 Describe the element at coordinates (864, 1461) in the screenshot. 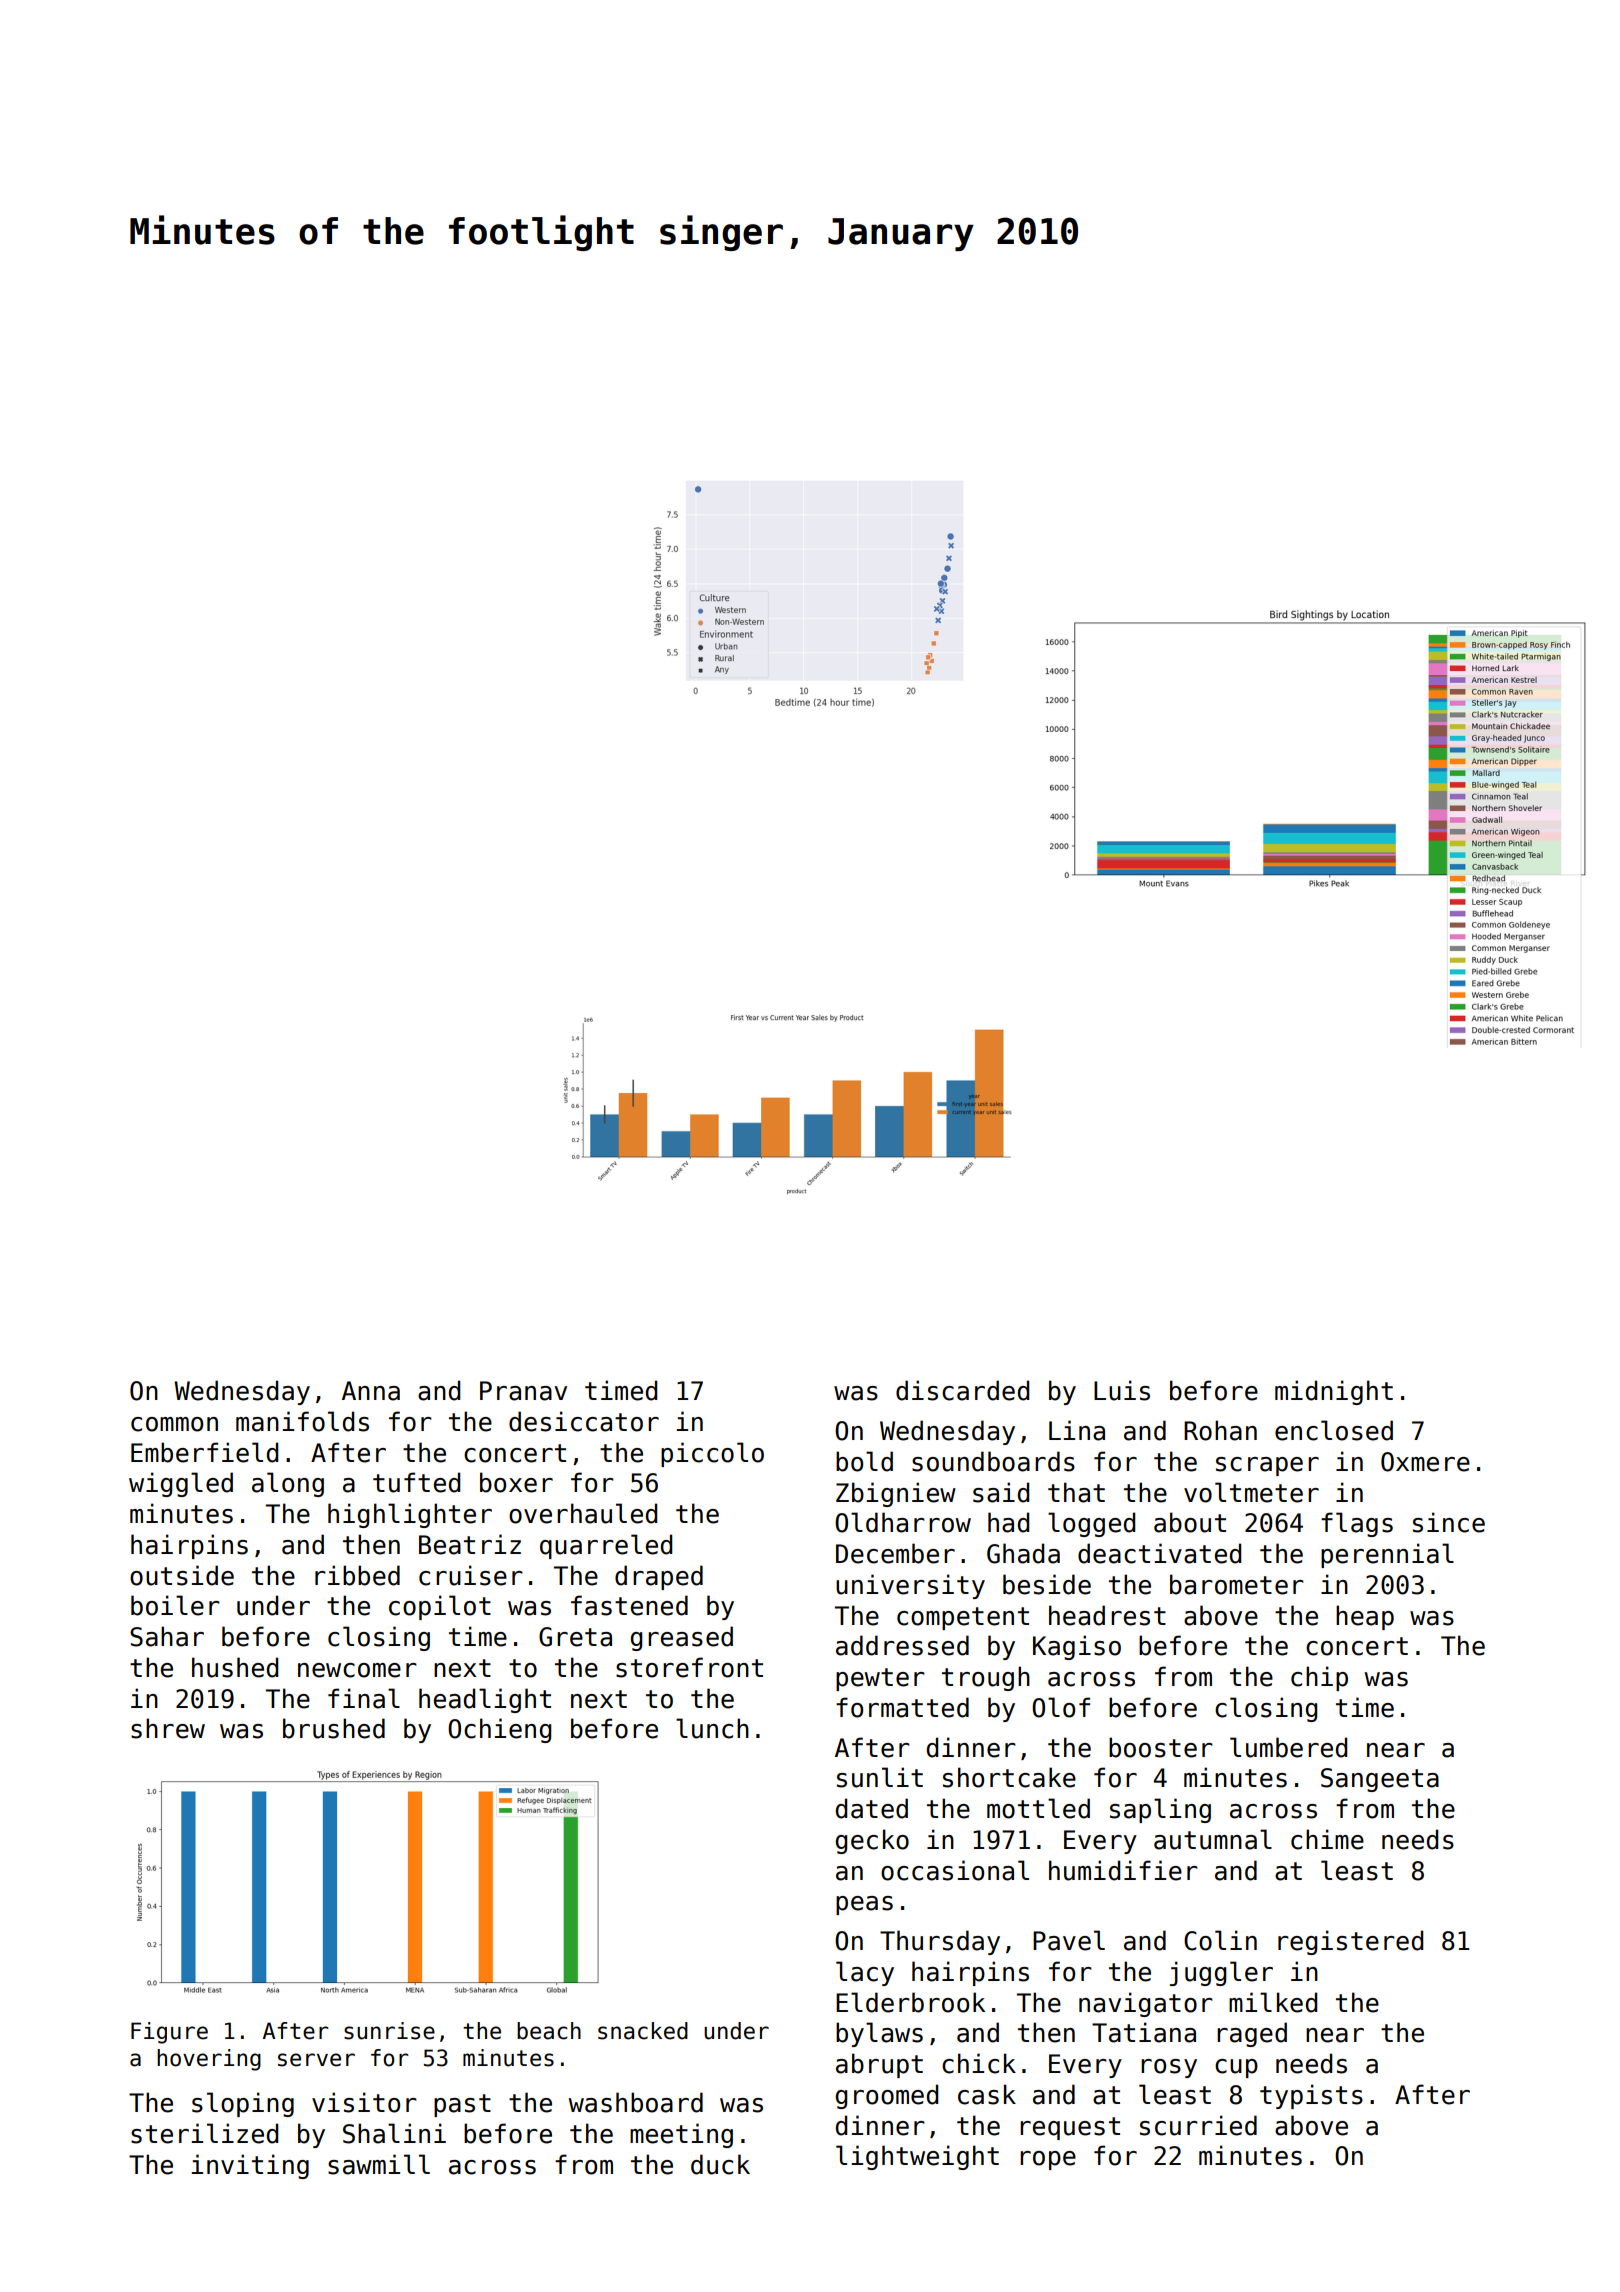

I see `bold` at that location.
